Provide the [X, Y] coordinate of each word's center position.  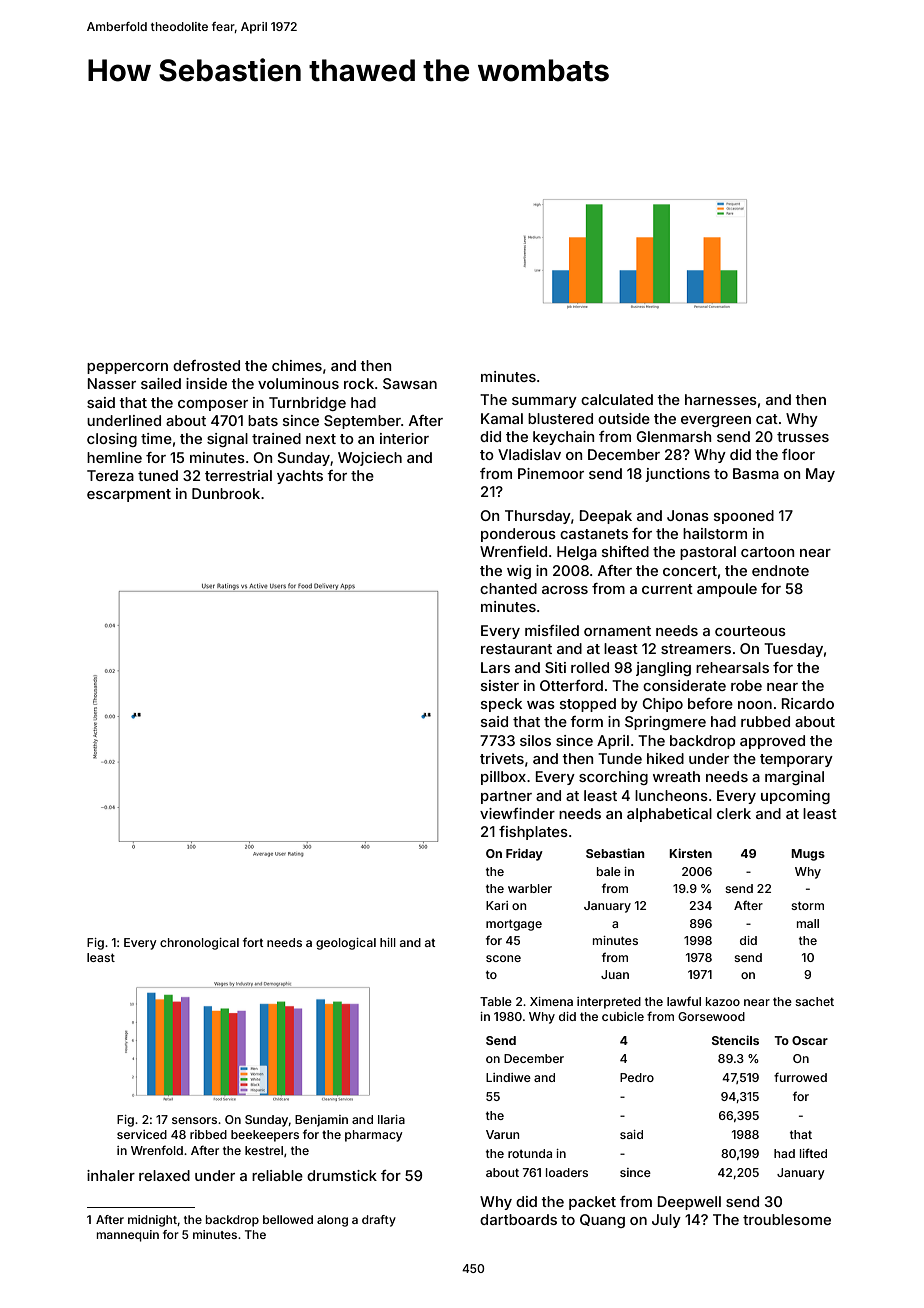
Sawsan [410, 383]
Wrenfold [157, 1150]
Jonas [688, 515]
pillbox [503, 778]
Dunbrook [226, 493]
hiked [665, 758]
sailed [161, 383]
